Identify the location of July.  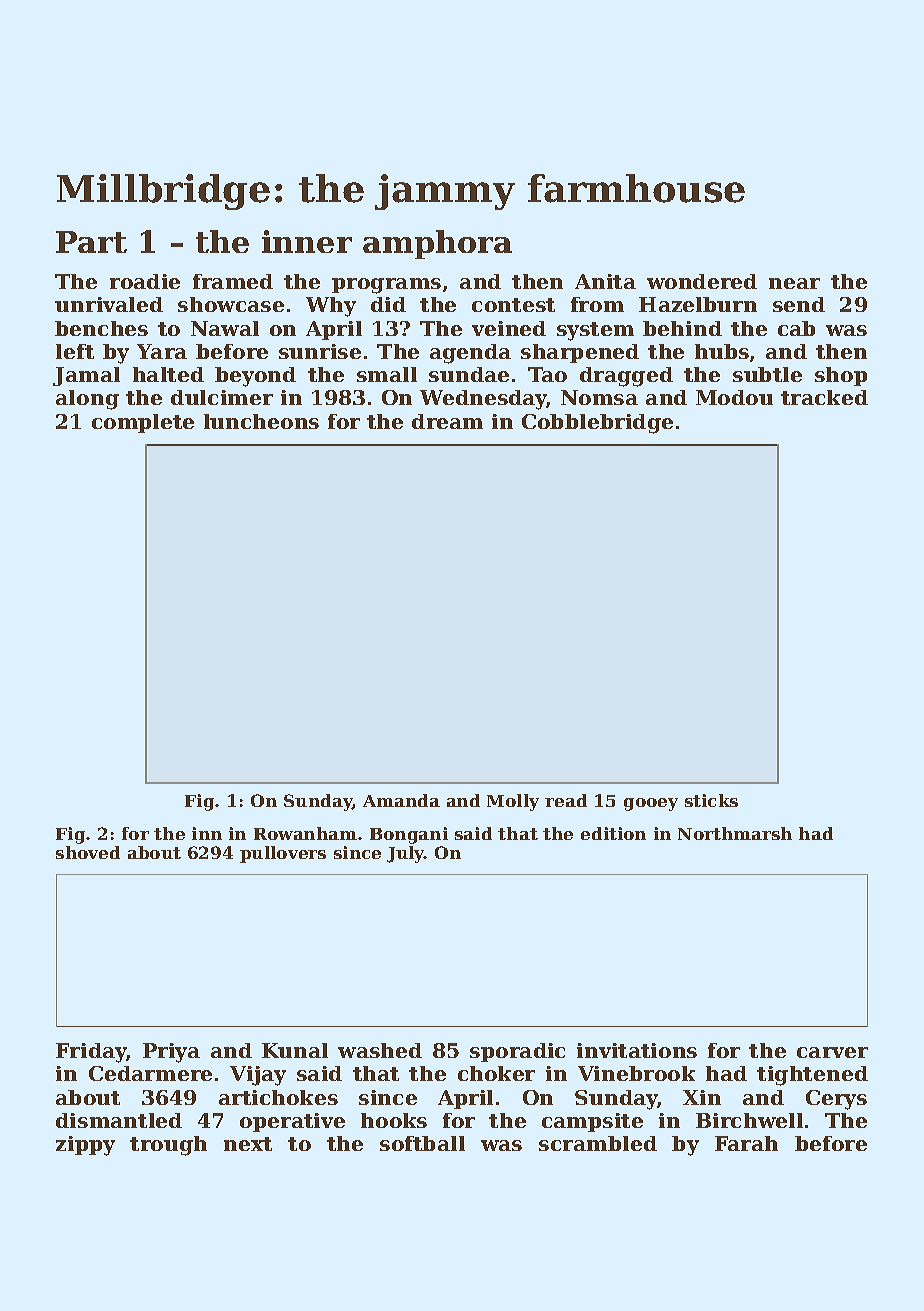
(406, 854).
